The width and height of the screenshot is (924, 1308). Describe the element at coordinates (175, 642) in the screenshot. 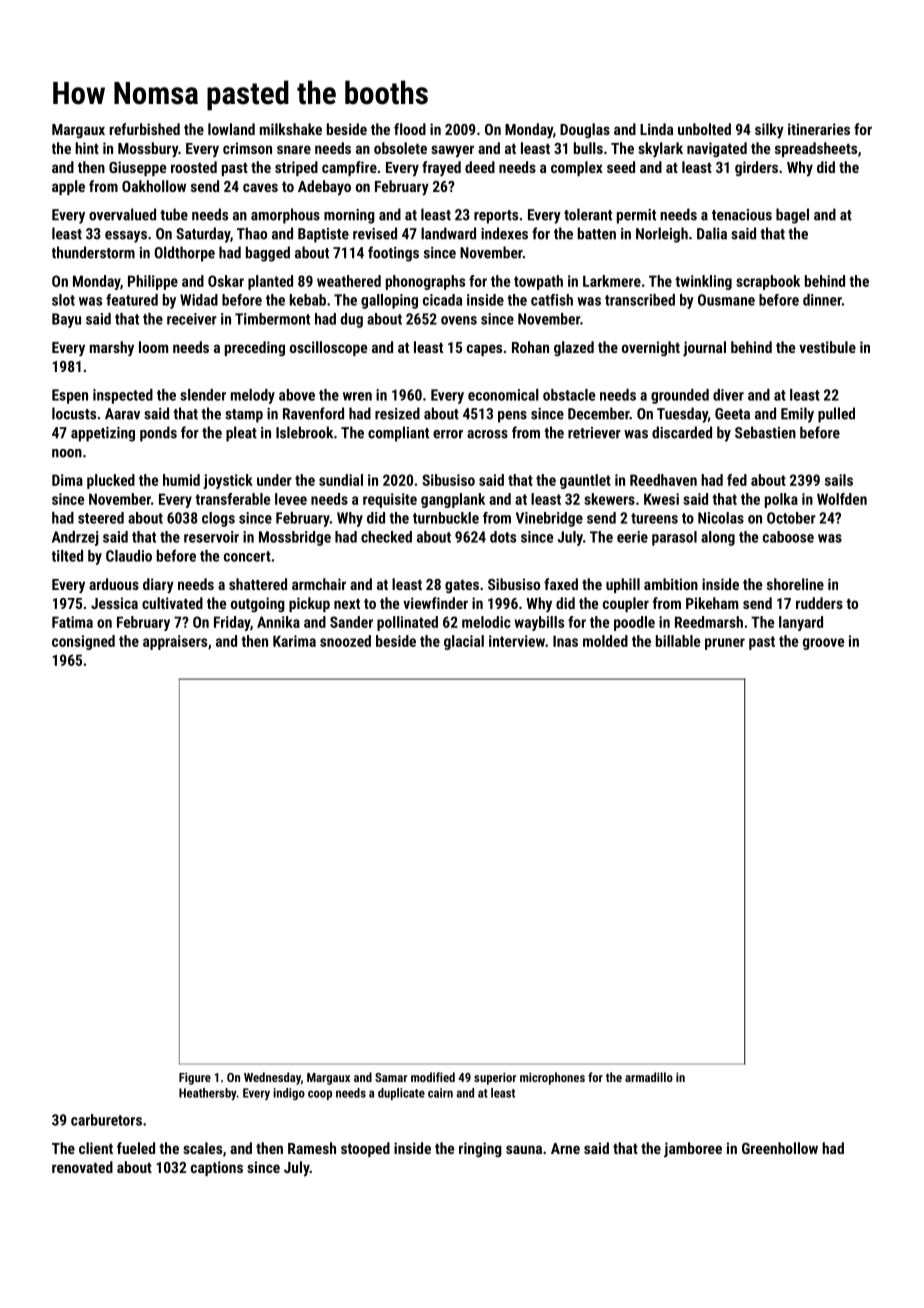

I see `appraisers` at that location.
